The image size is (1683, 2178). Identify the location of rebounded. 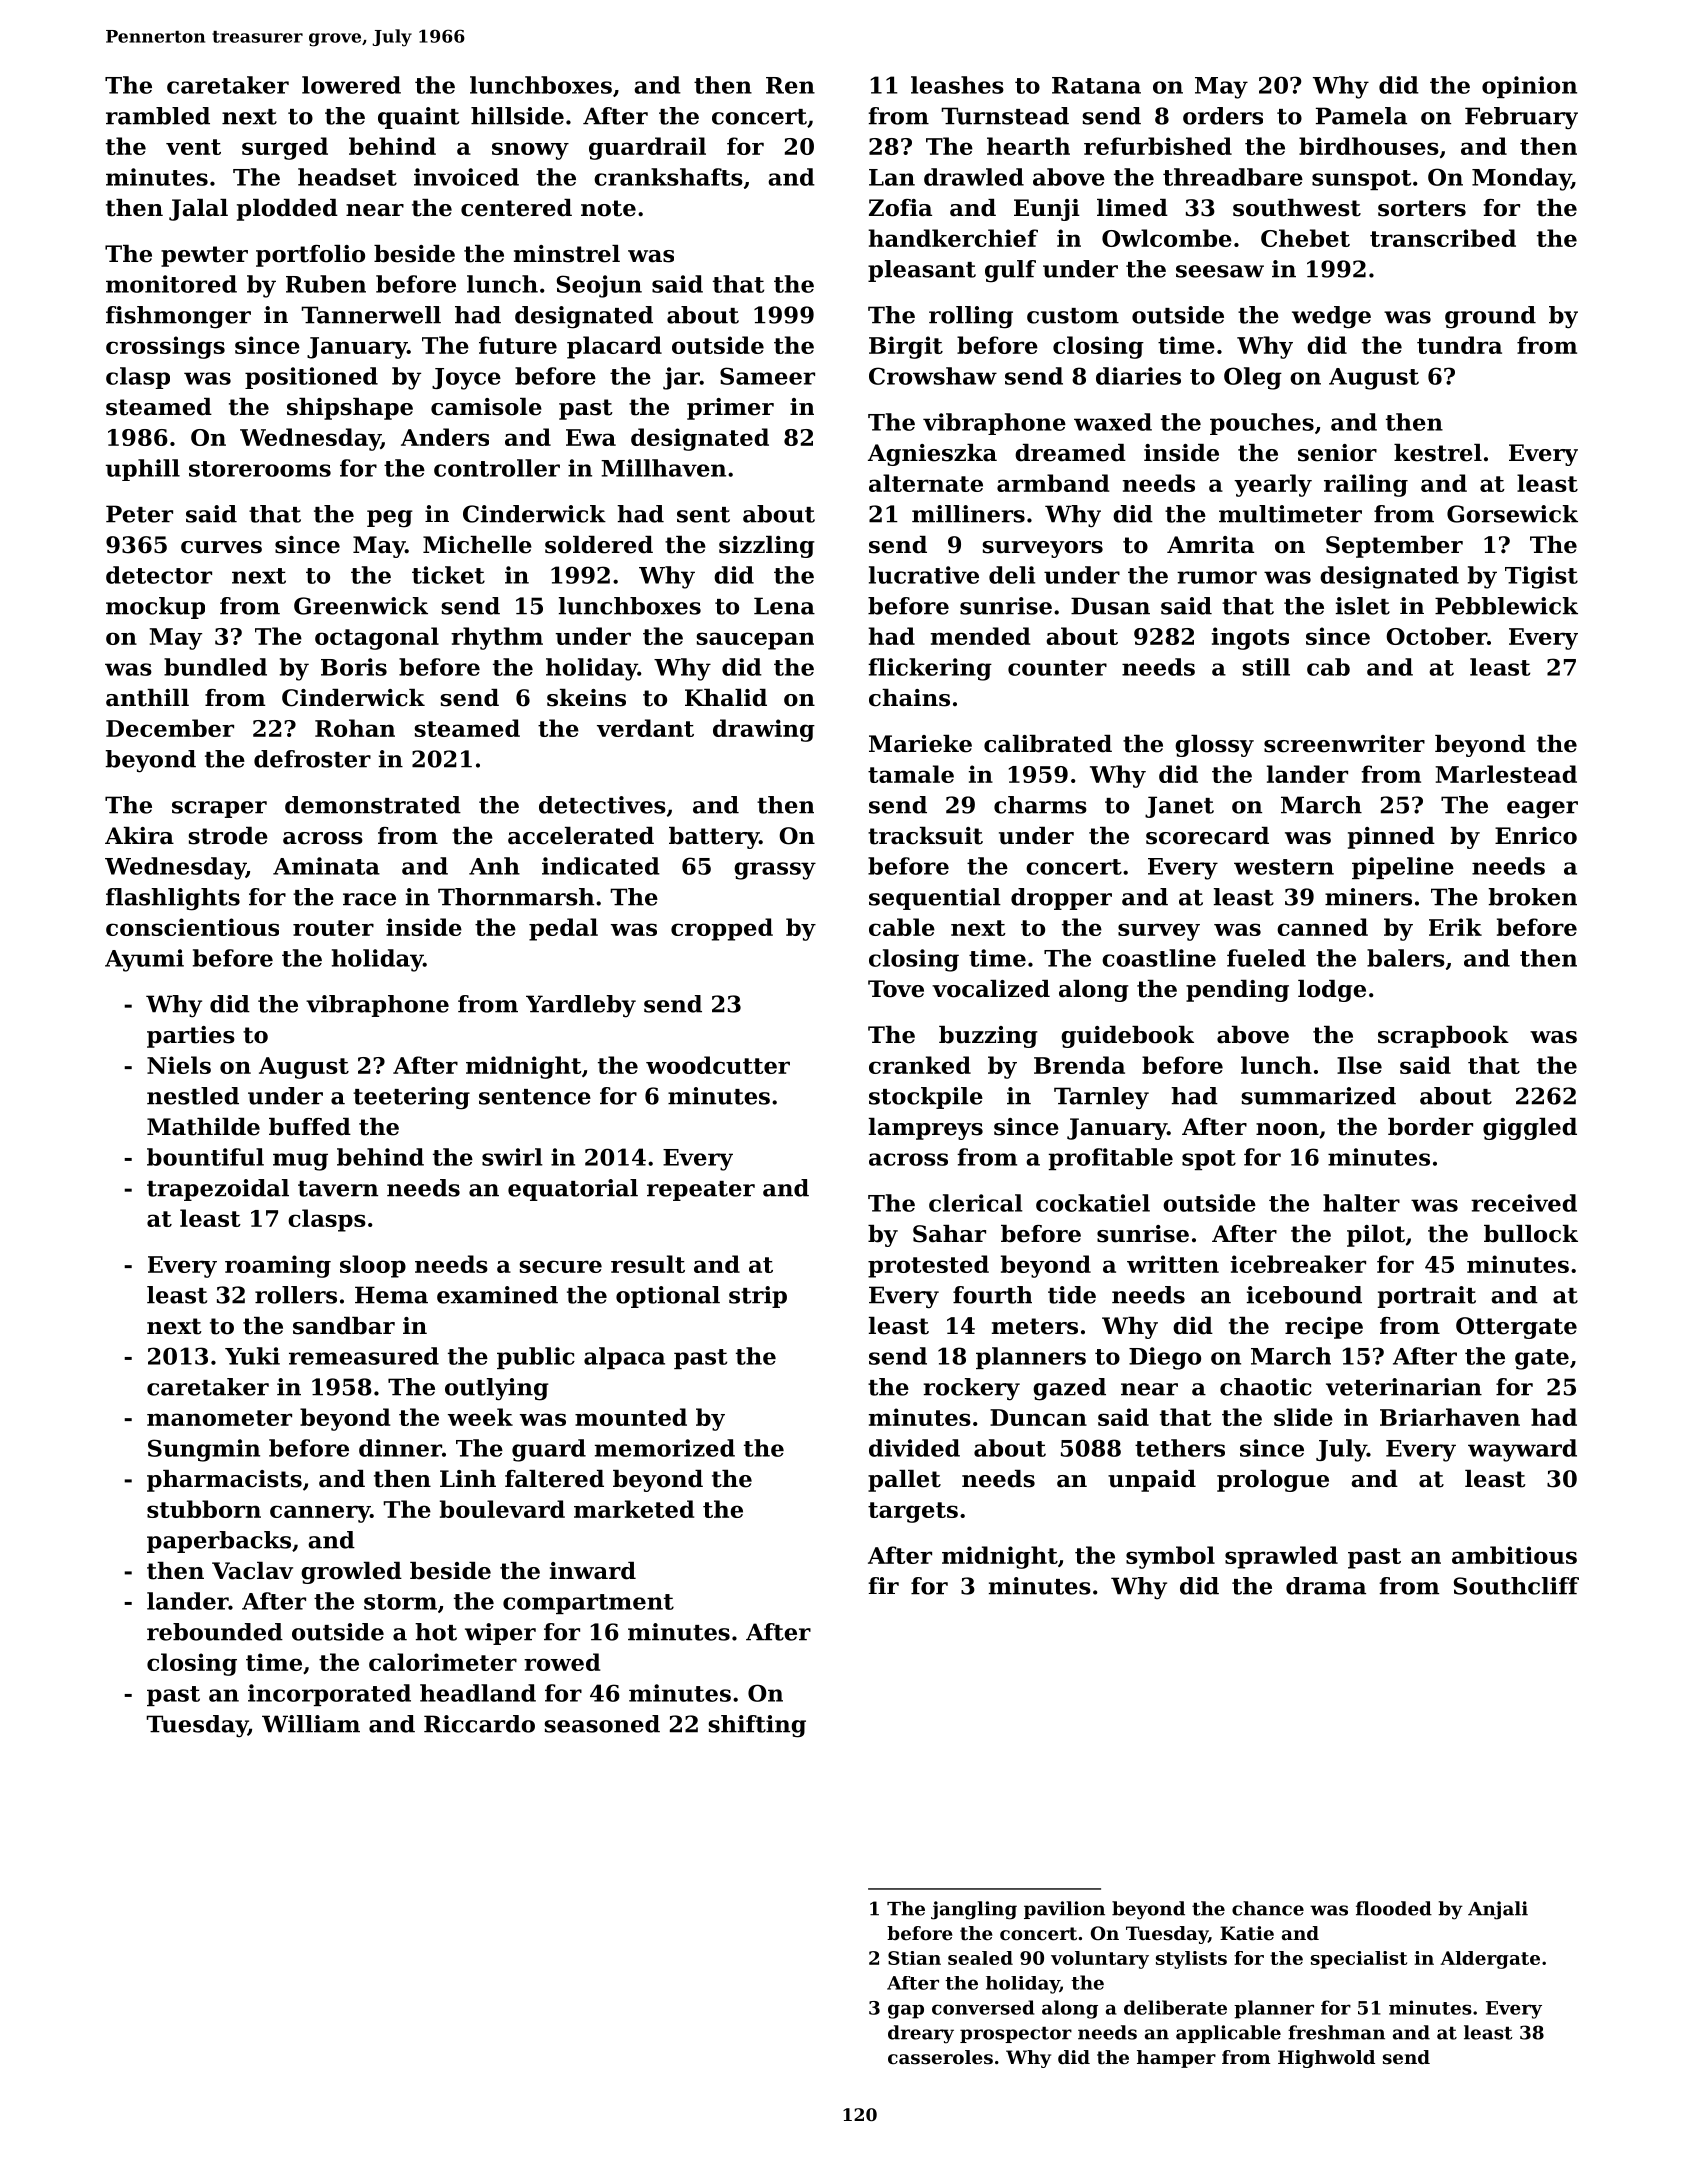
(215, 1632).
